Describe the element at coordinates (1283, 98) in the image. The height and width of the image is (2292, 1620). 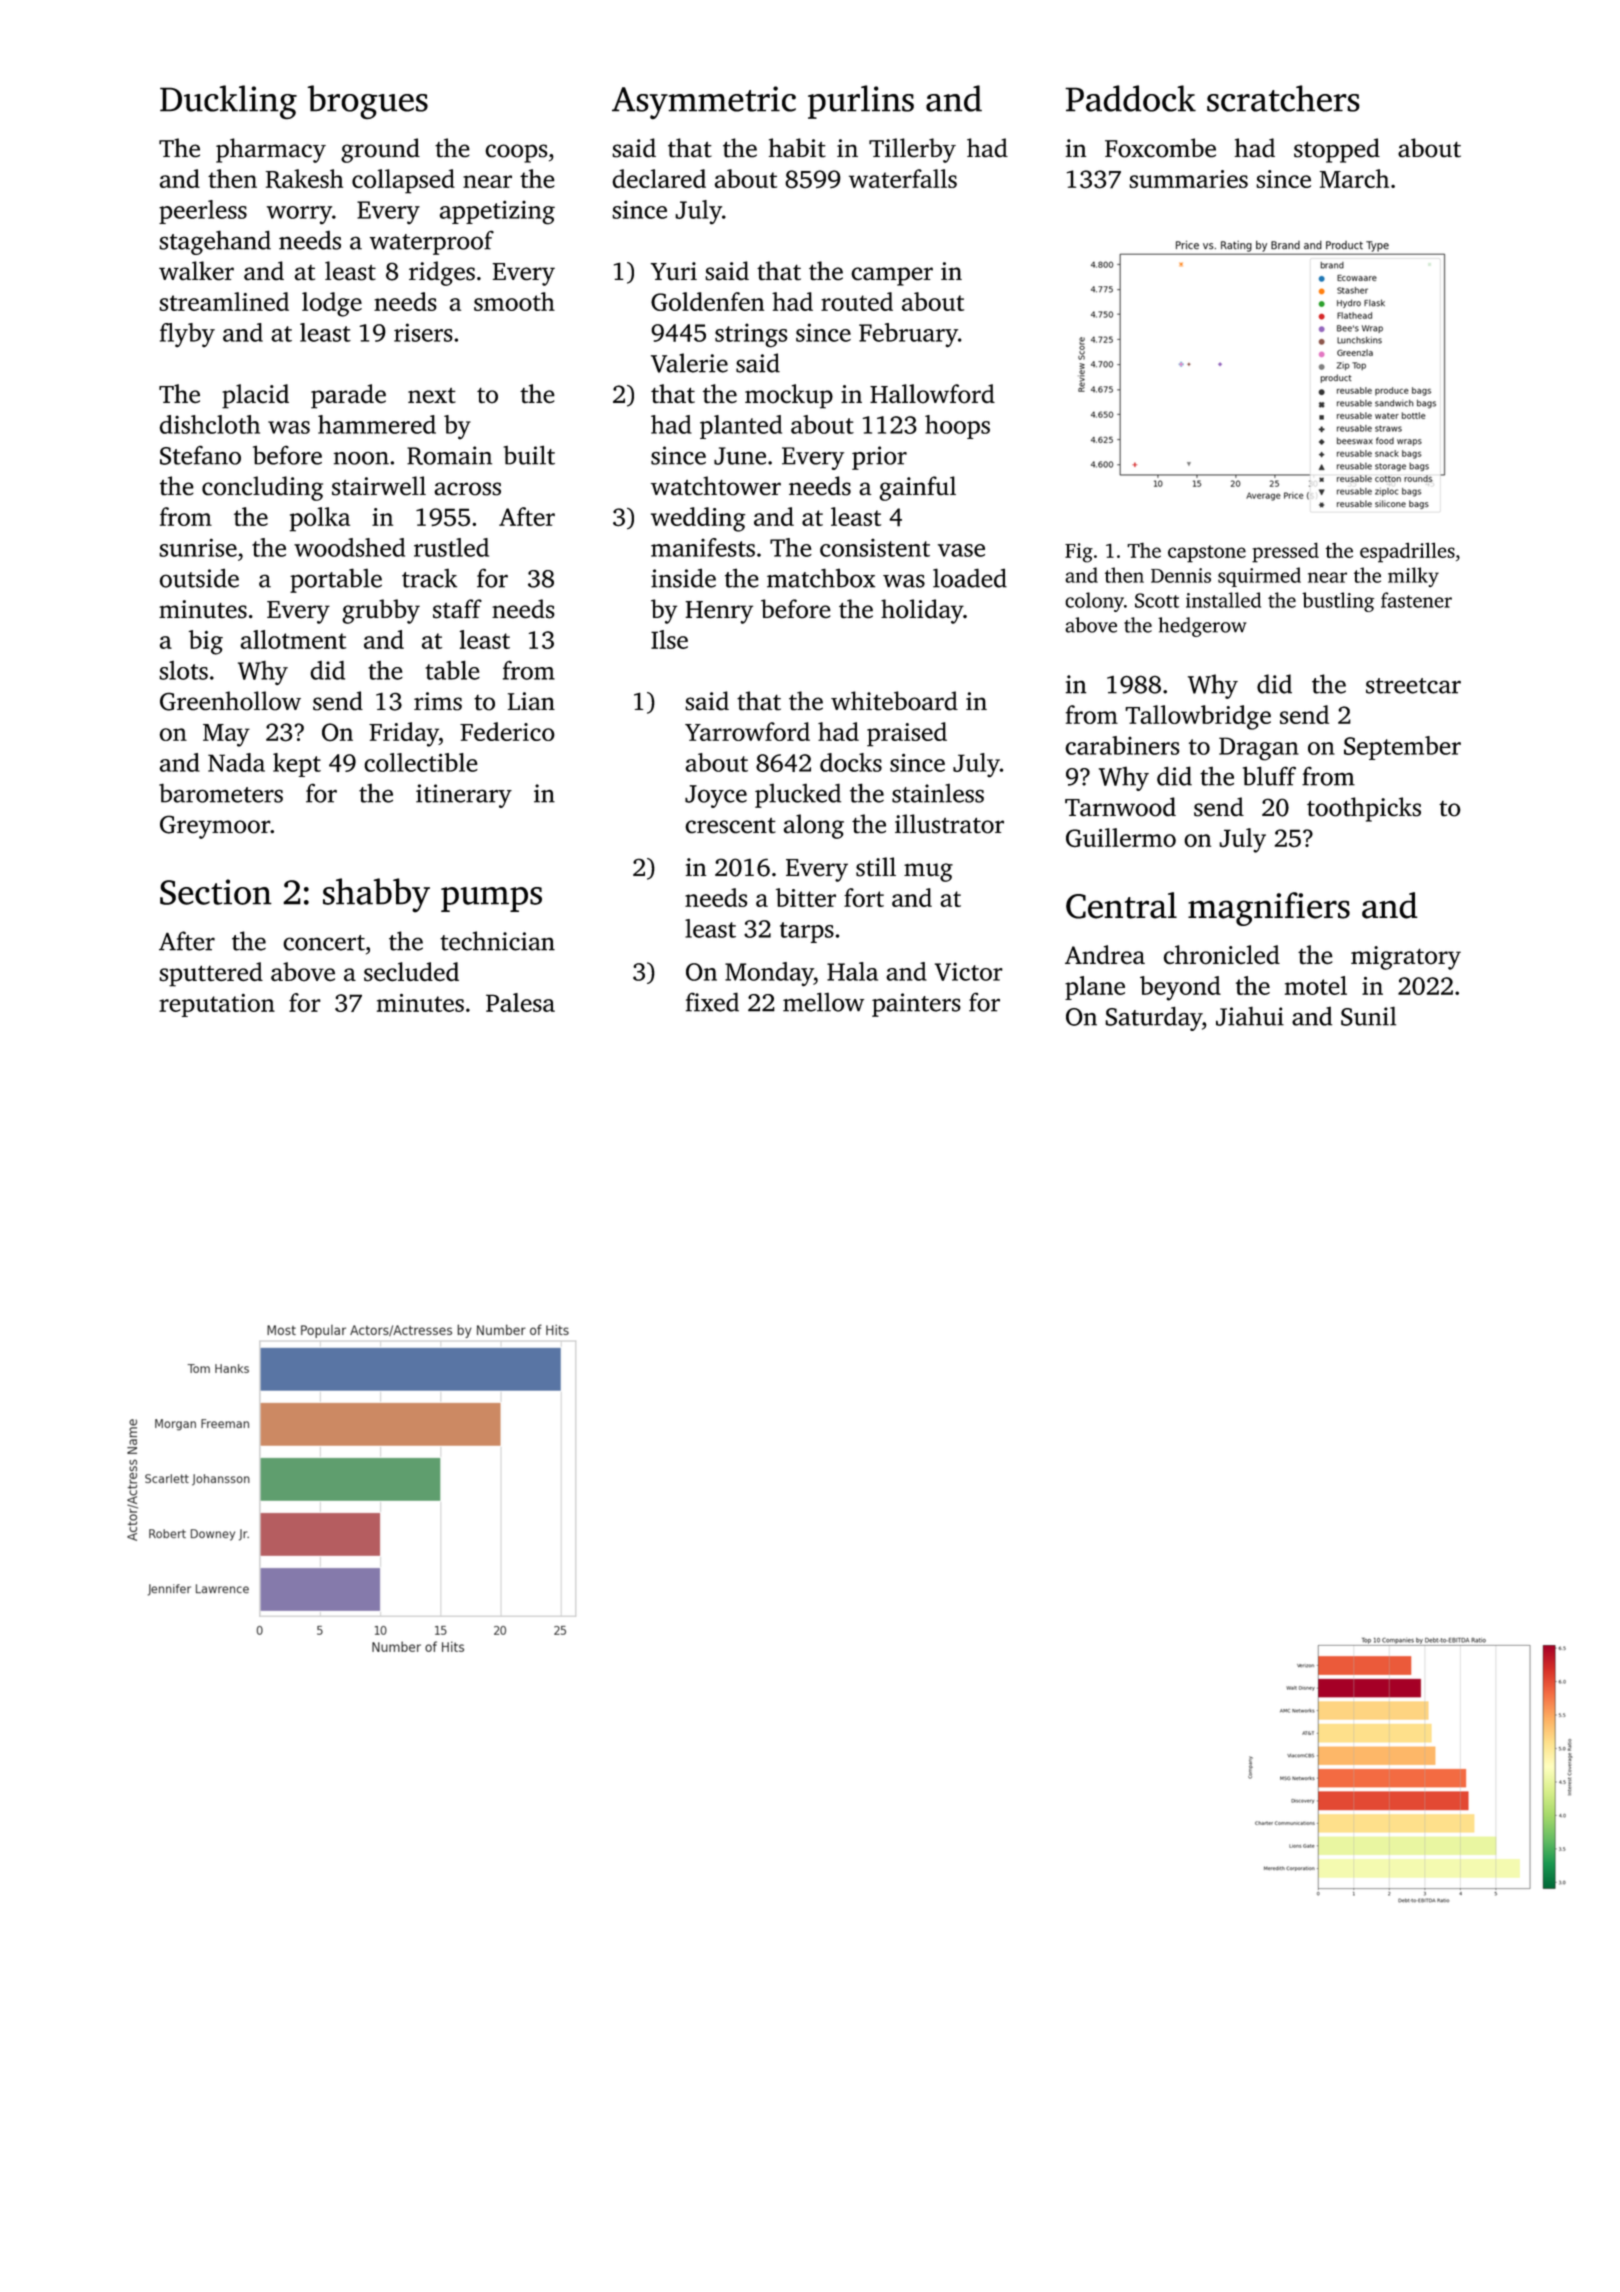
I see `scratchers` at that location.
